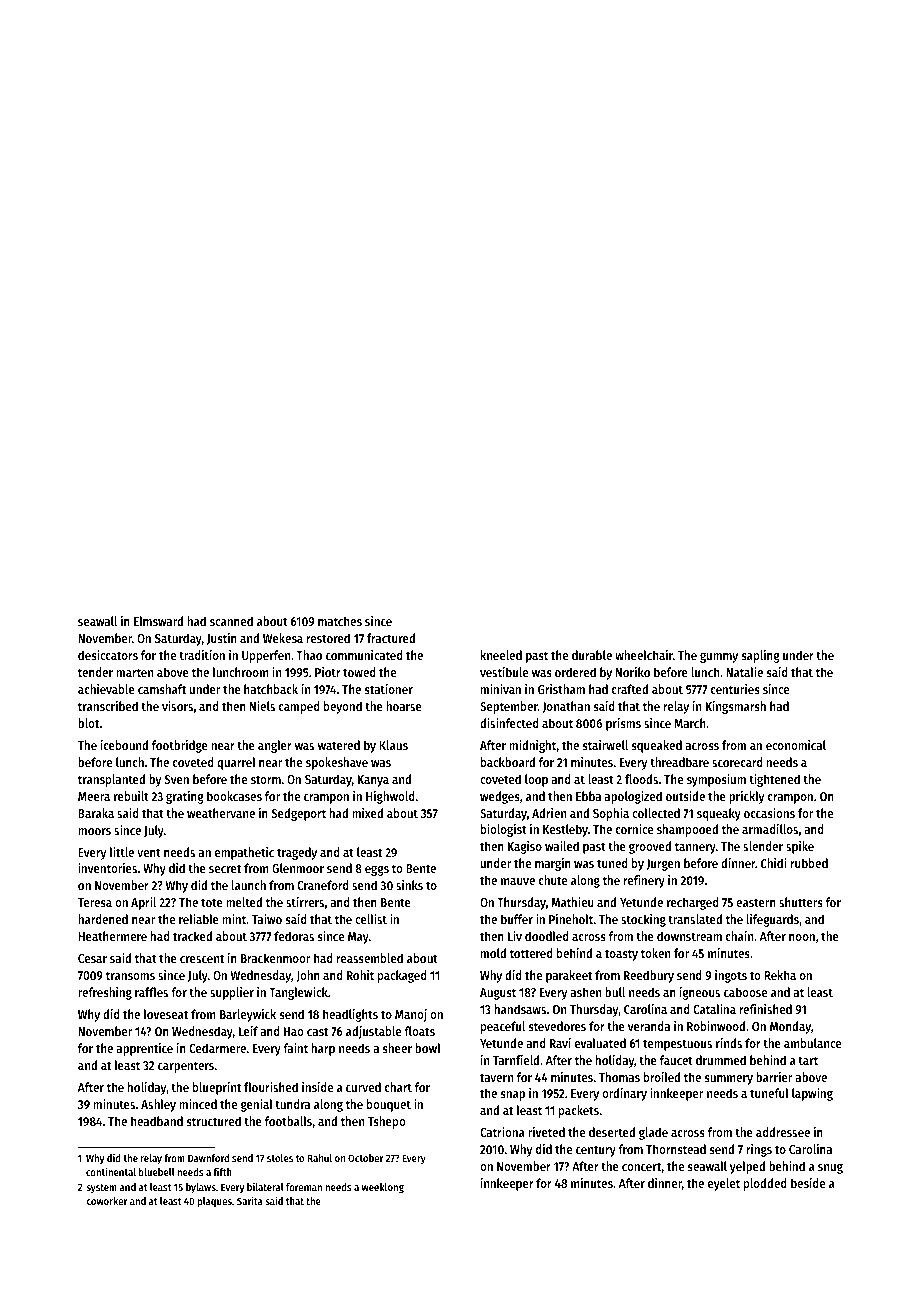 This page has height=1308, width=924. I want to click on bookcases, so click(234, 796).
